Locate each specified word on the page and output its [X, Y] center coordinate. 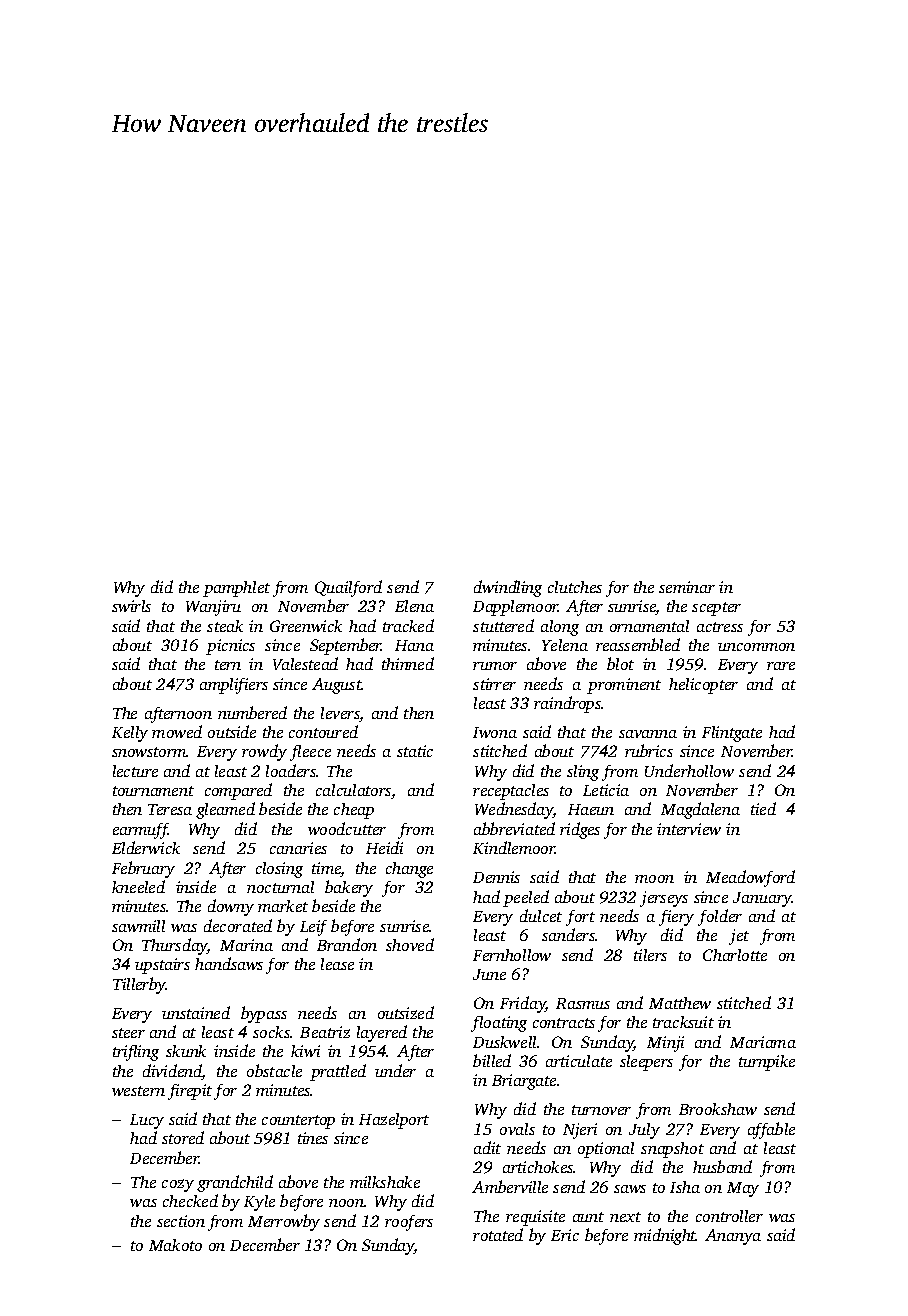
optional [606, 1150]
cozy [178, 1185]
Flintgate [732, 734]
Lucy [147, 1121]
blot [620, 663]
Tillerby [139, 985]
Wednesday [514, 810]
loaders [291, 770]
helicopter [703, 686]
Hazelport [394, 1121]
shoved [410, 944]
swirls [131, 606]
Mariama [763, 1042]
